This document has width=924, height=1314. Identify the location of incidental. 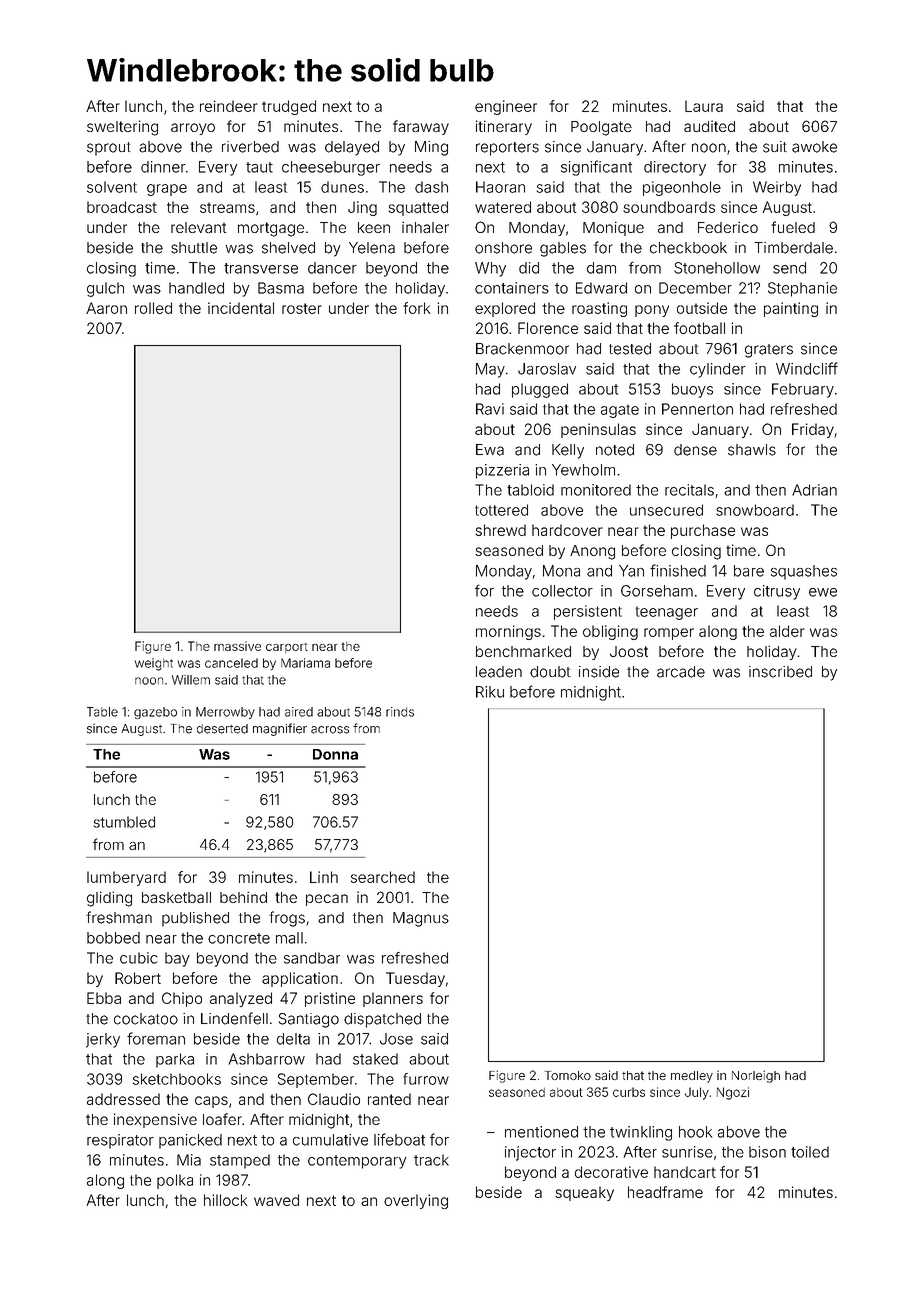
(241, 308).
